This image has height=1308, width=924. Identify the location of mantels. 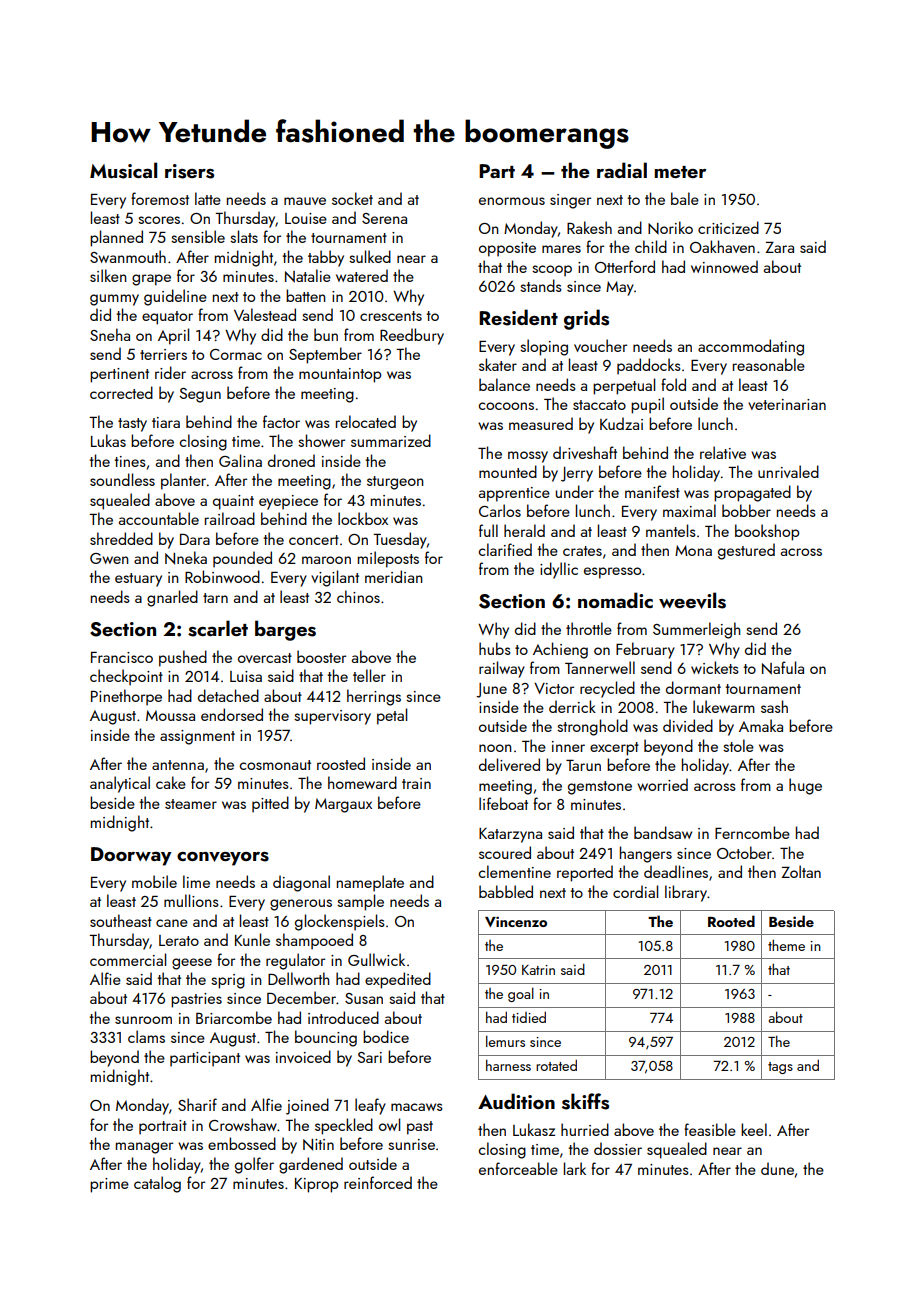
(671, 530).
